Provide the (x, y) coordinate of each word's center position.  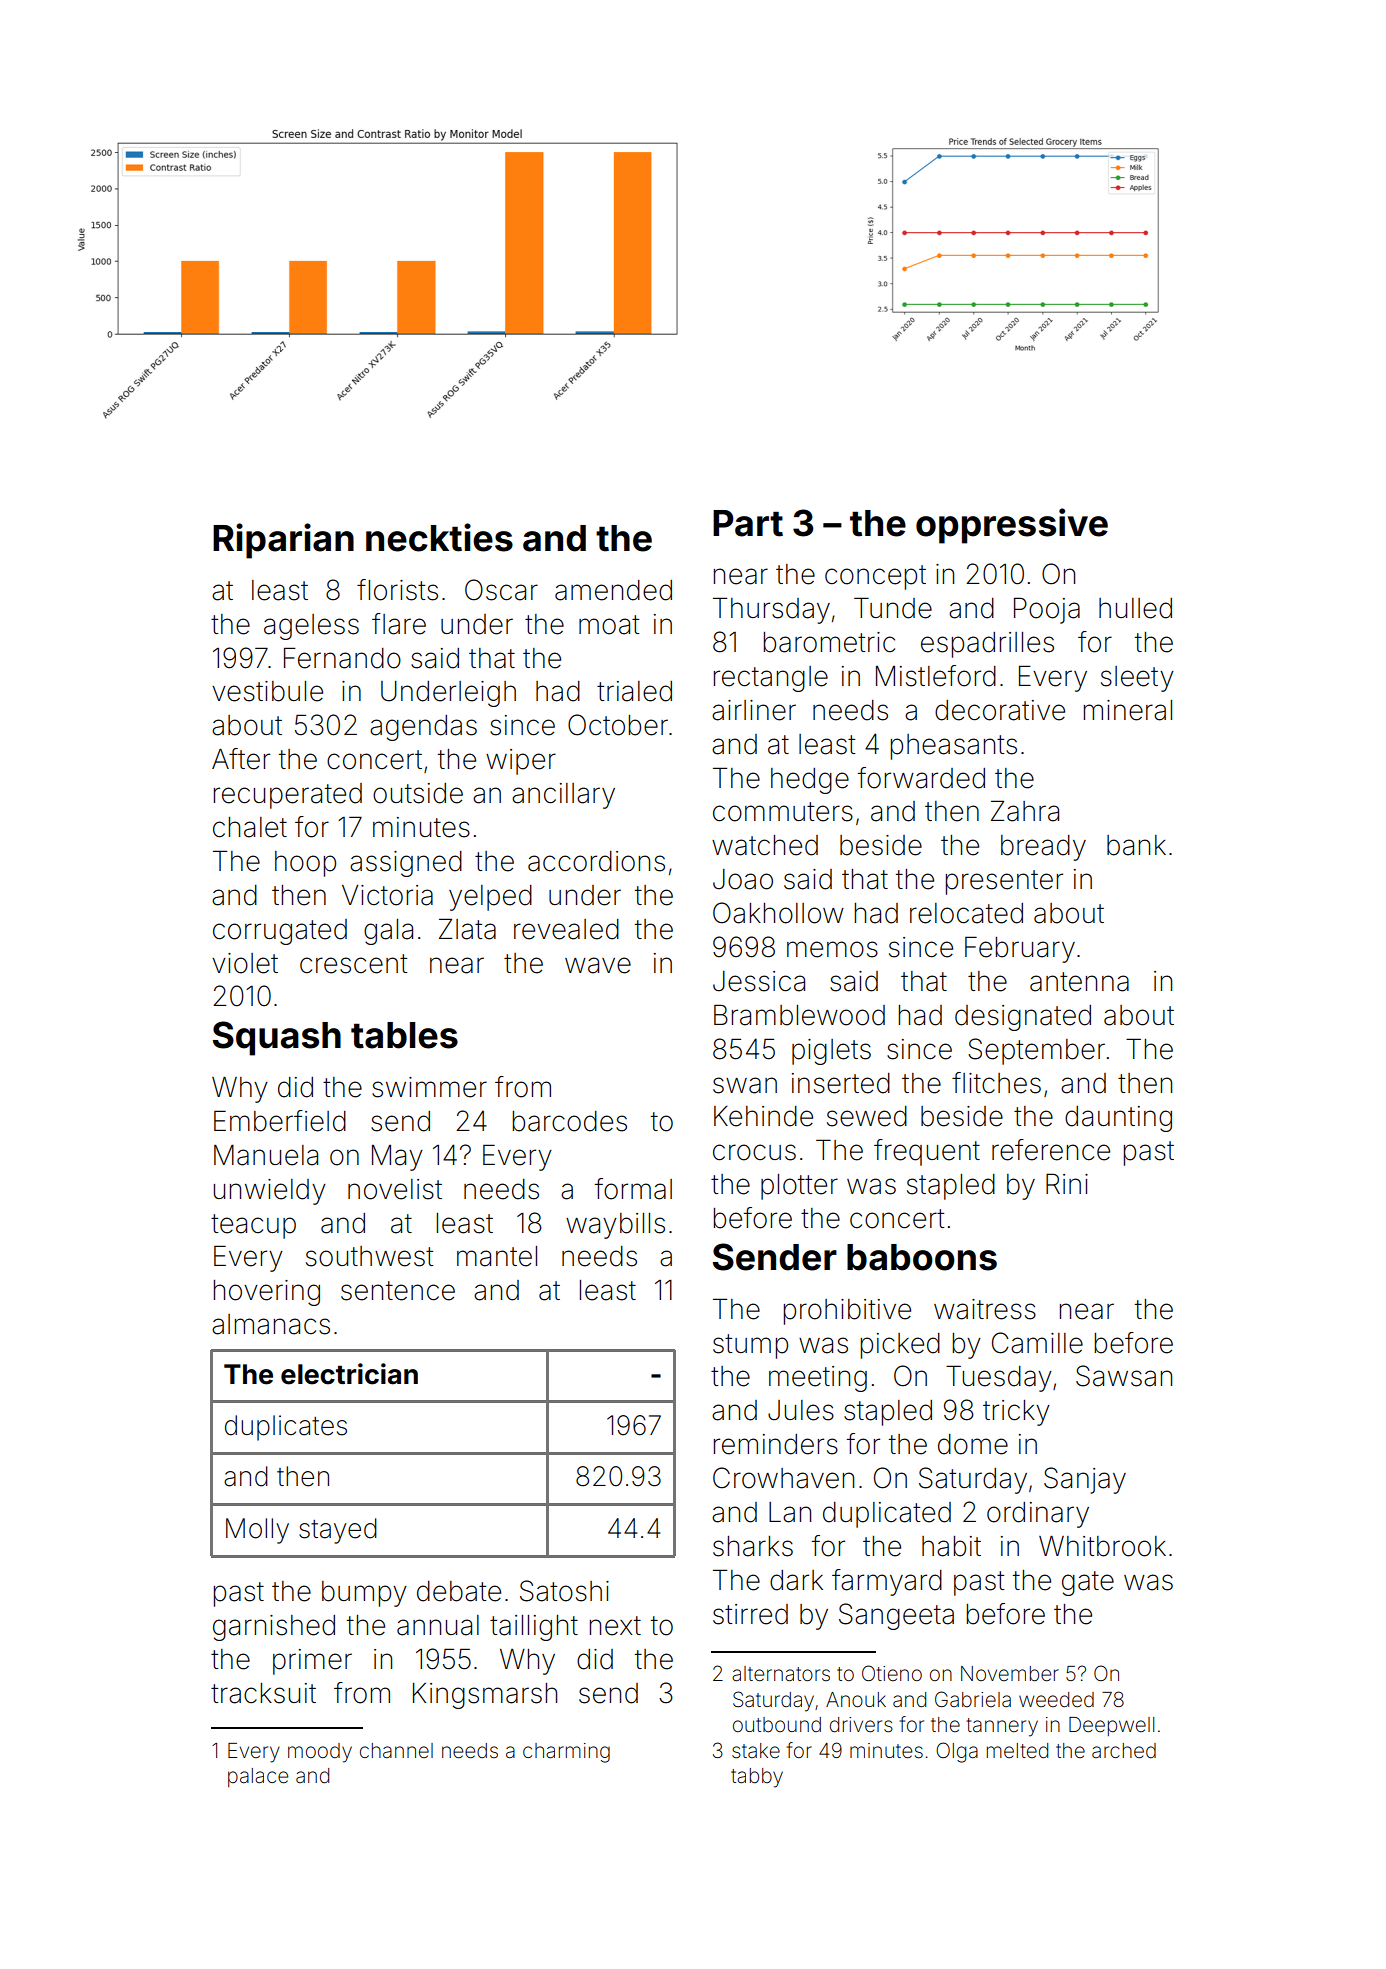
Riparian (283, 541)
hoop (305, 864)
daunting (1118, 1119)
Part (748, 523)
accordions (596, 861)
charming (566, 1753)
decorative (1000, 710)
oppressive (1012, 526)
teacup (253, 1226)
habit (951, 1546)
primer (312, 1662)
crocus (754, 1152)
